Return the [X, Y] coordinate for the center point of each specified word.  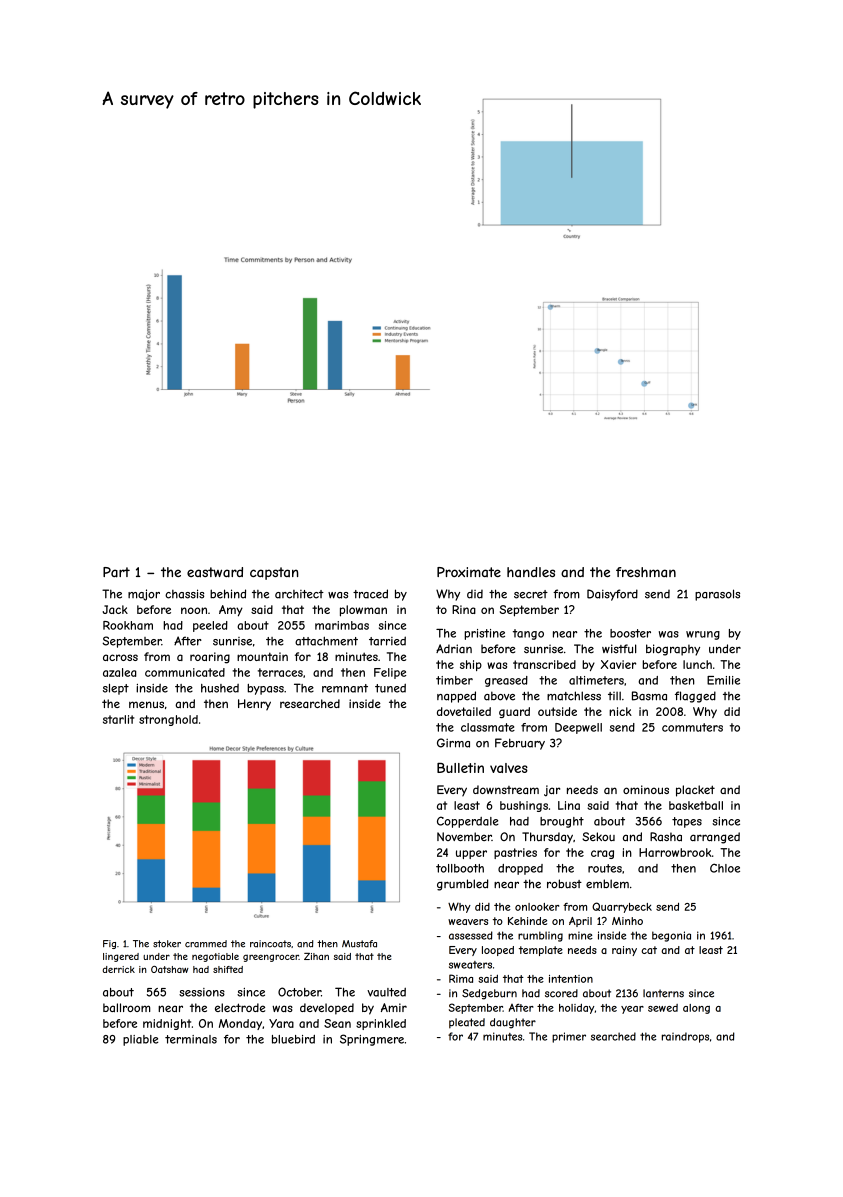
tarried [387, 641]
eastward [215, 572]
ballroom [126, 1007]
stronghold [168, 720]
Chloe [725, 868]
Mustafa [359, 944]
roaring [210, 658]
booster [630, 633]
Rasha [666, 837]
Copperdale [468, 822]
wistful [619, 648]
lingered [121, 957]
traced [370, 594]
